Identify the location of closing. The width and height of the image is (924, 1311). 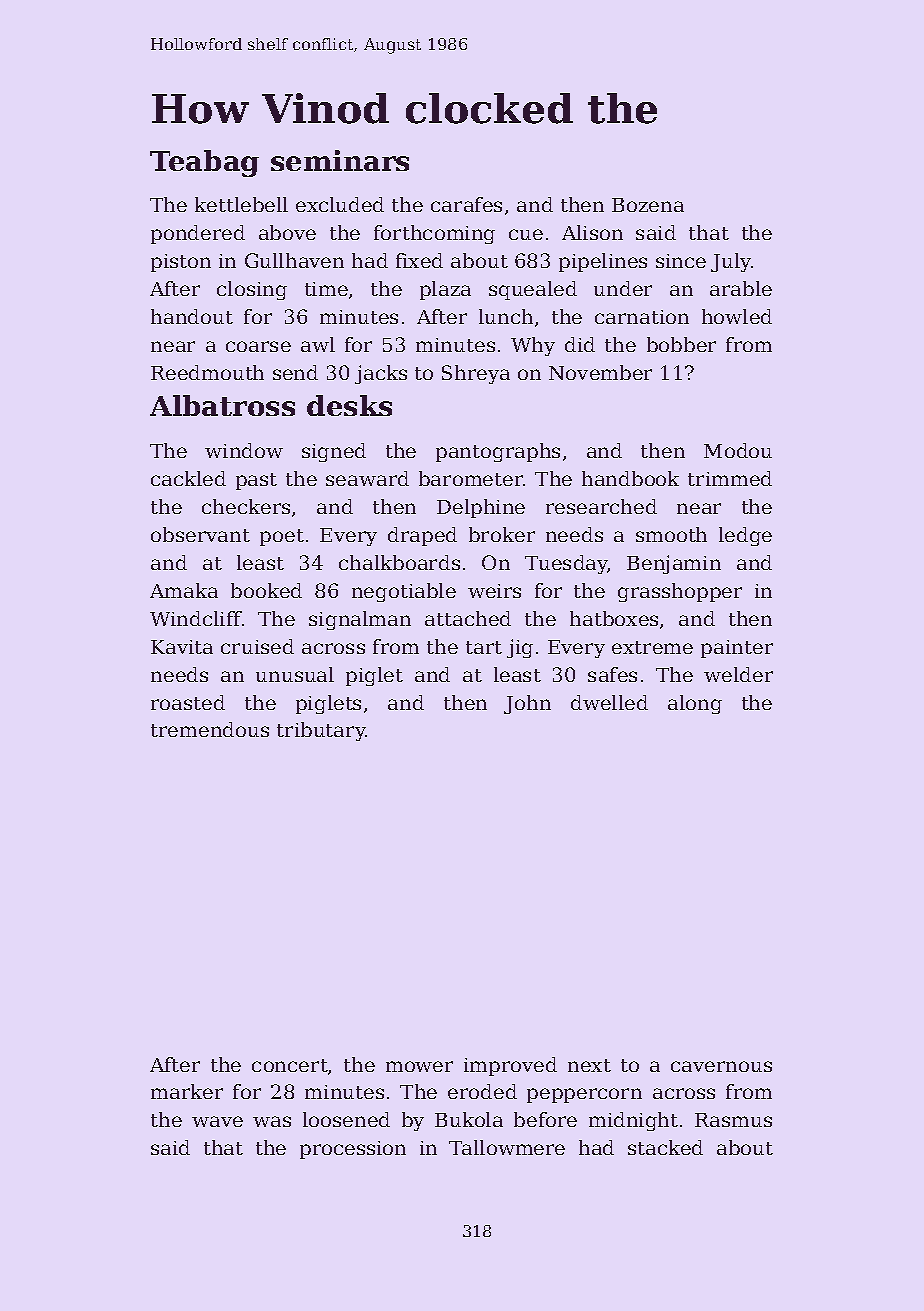
(252, 290).
